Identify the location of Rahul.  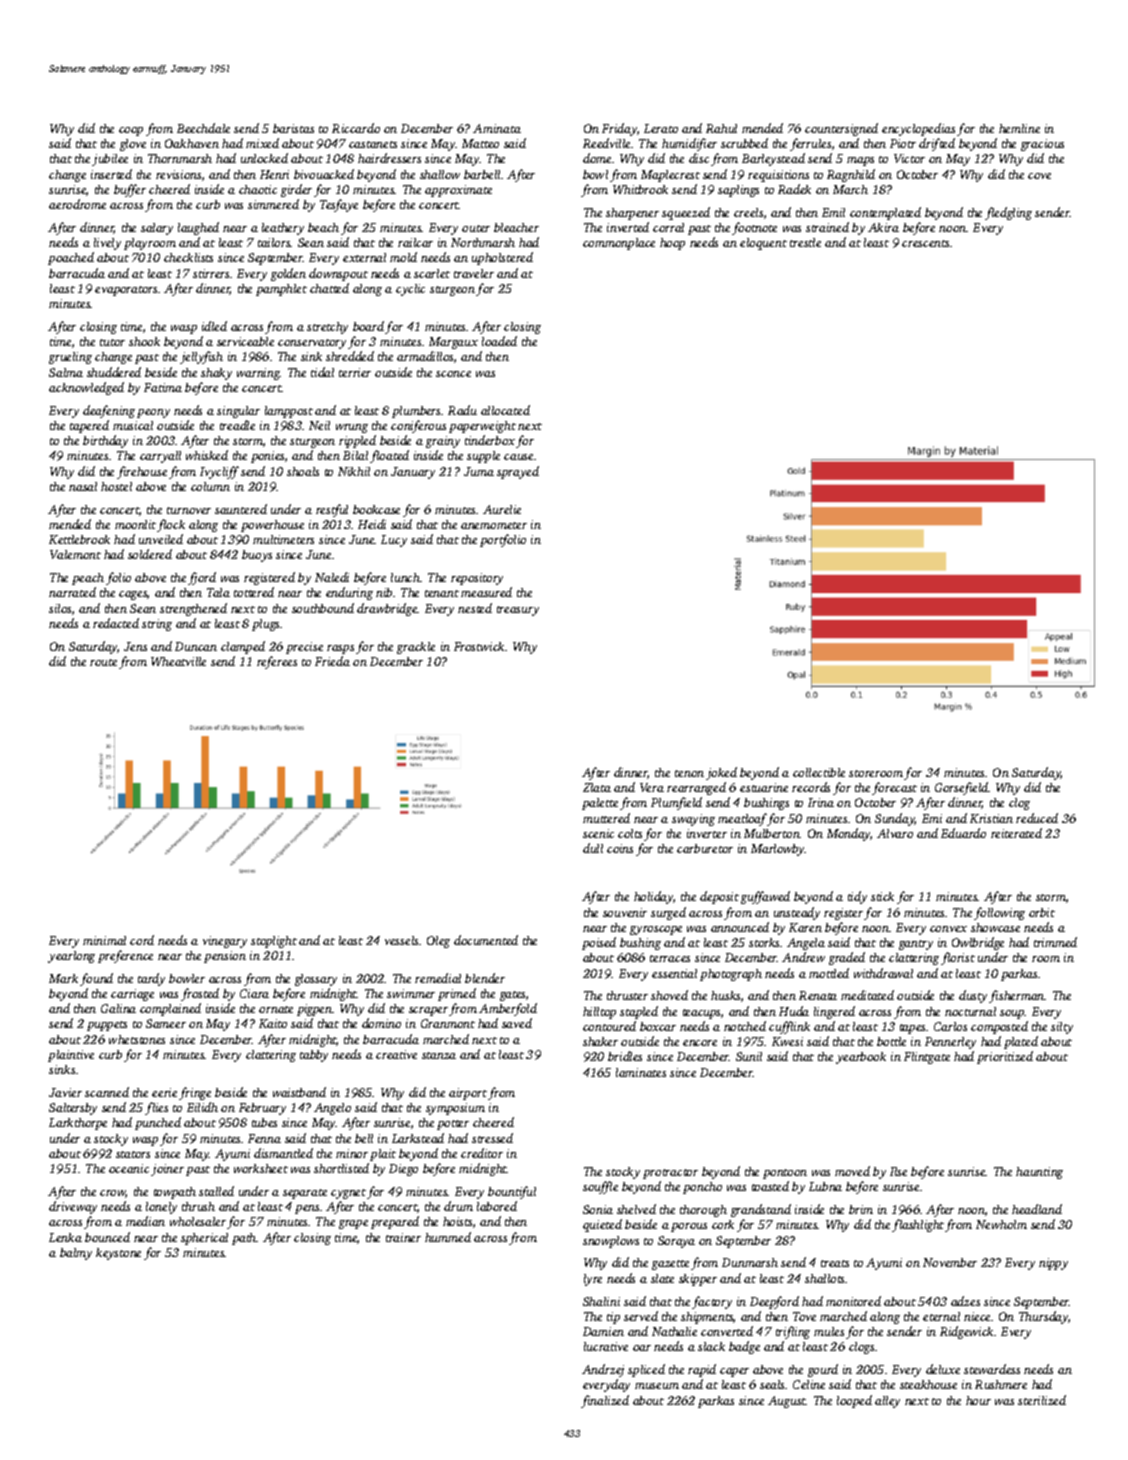
(721, 128).
